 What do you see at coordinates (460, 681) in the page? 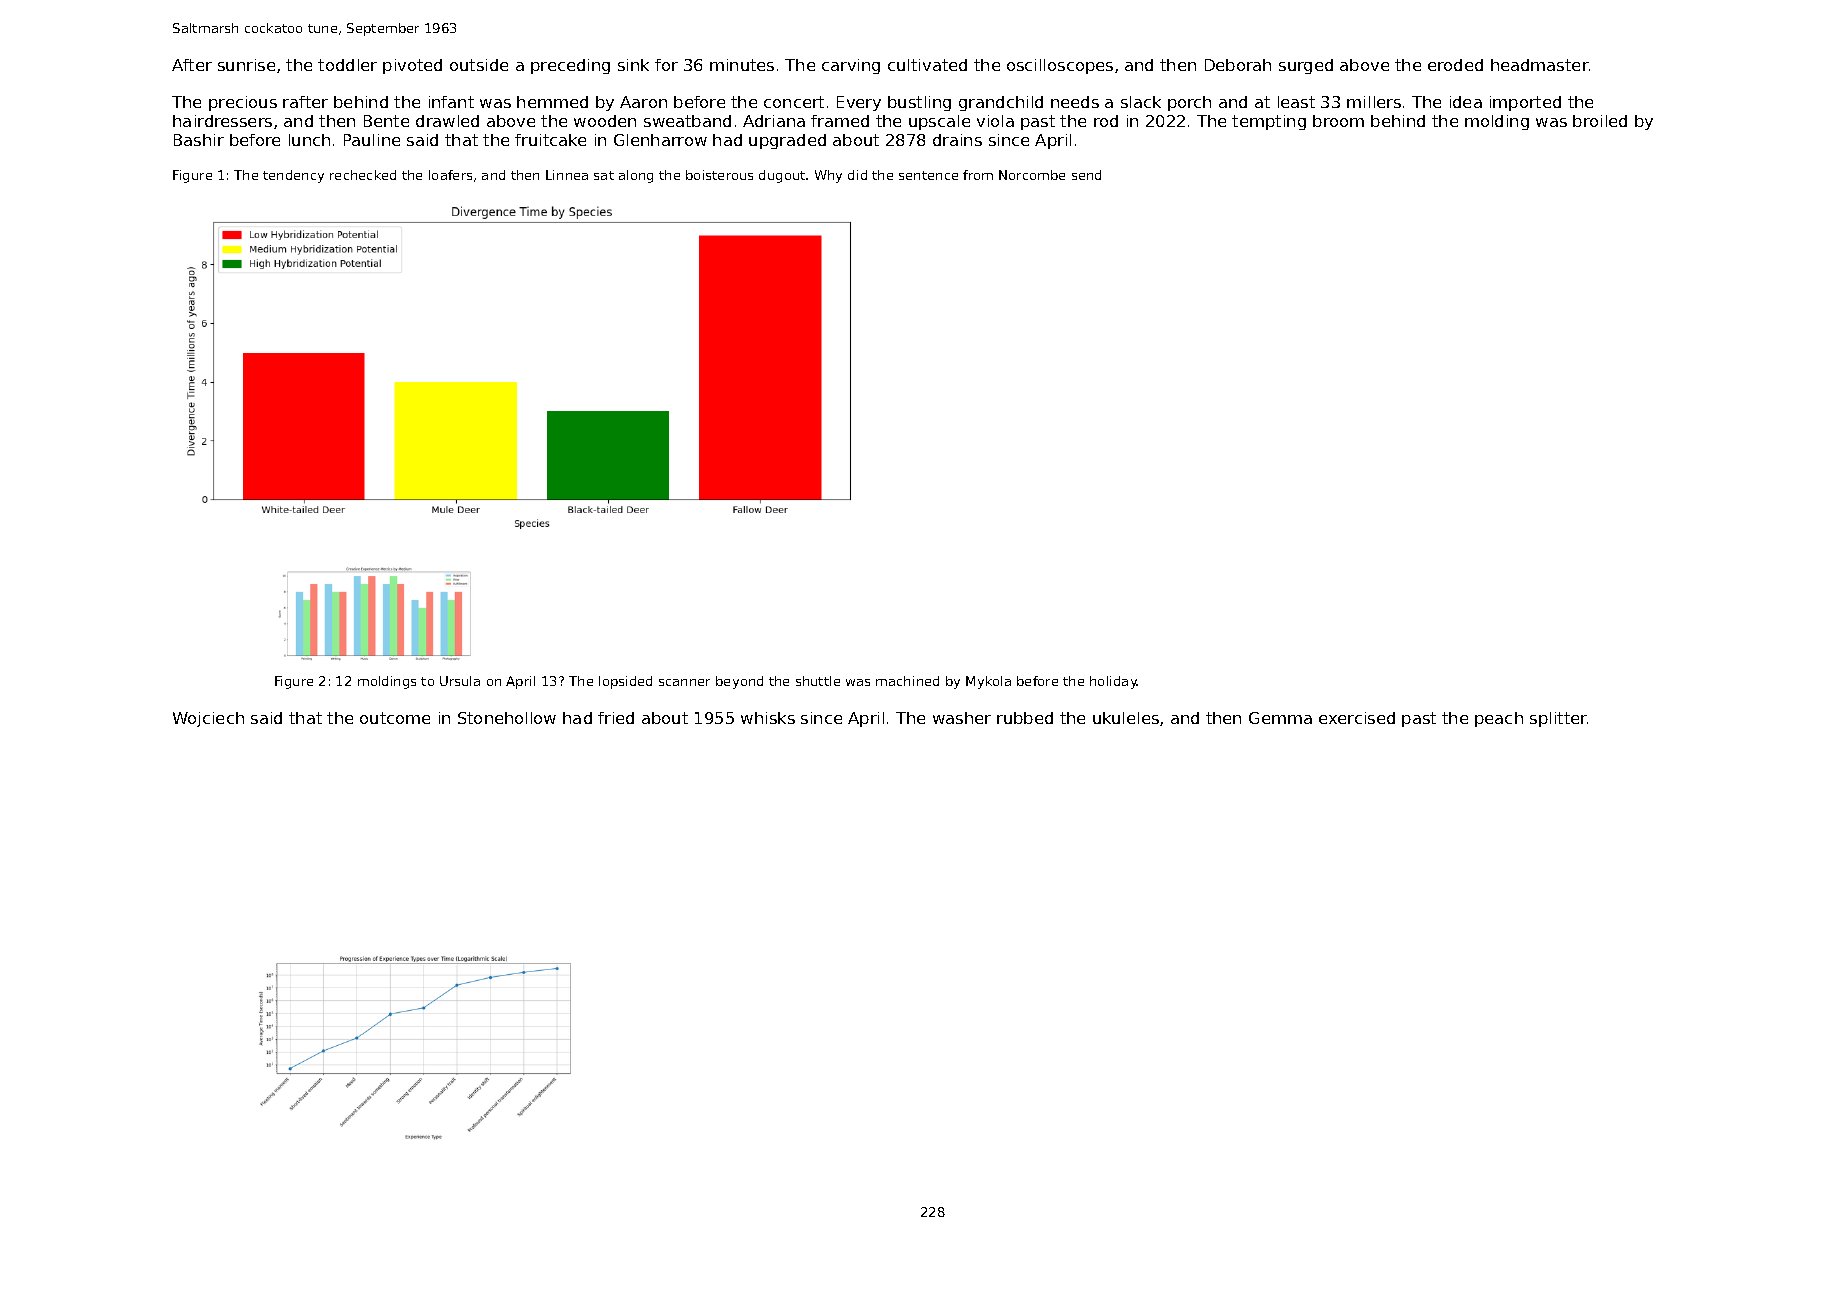
I see `Ursula` at bounding box center [460, 681].
